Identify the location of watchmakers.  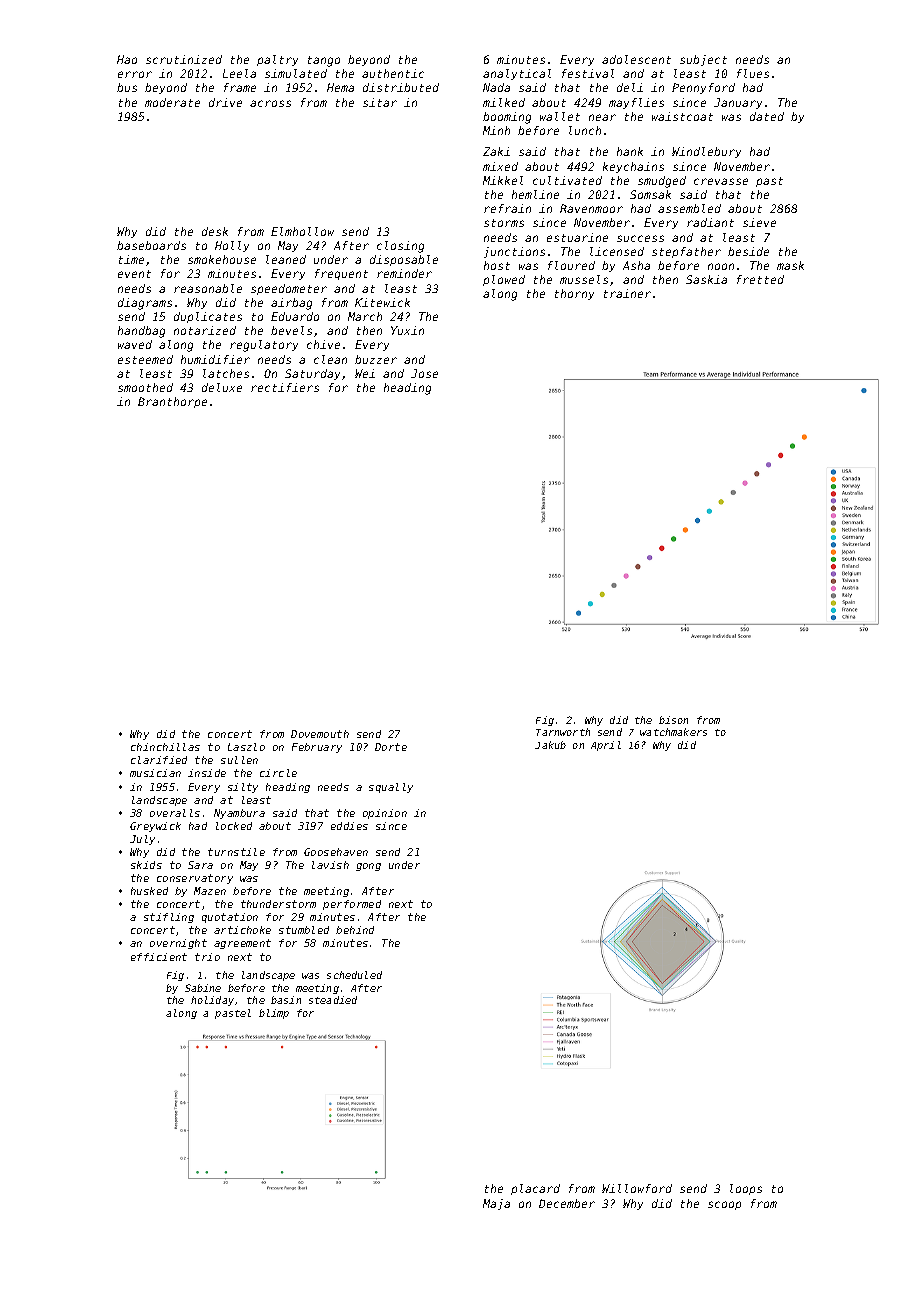
(673, 732).
